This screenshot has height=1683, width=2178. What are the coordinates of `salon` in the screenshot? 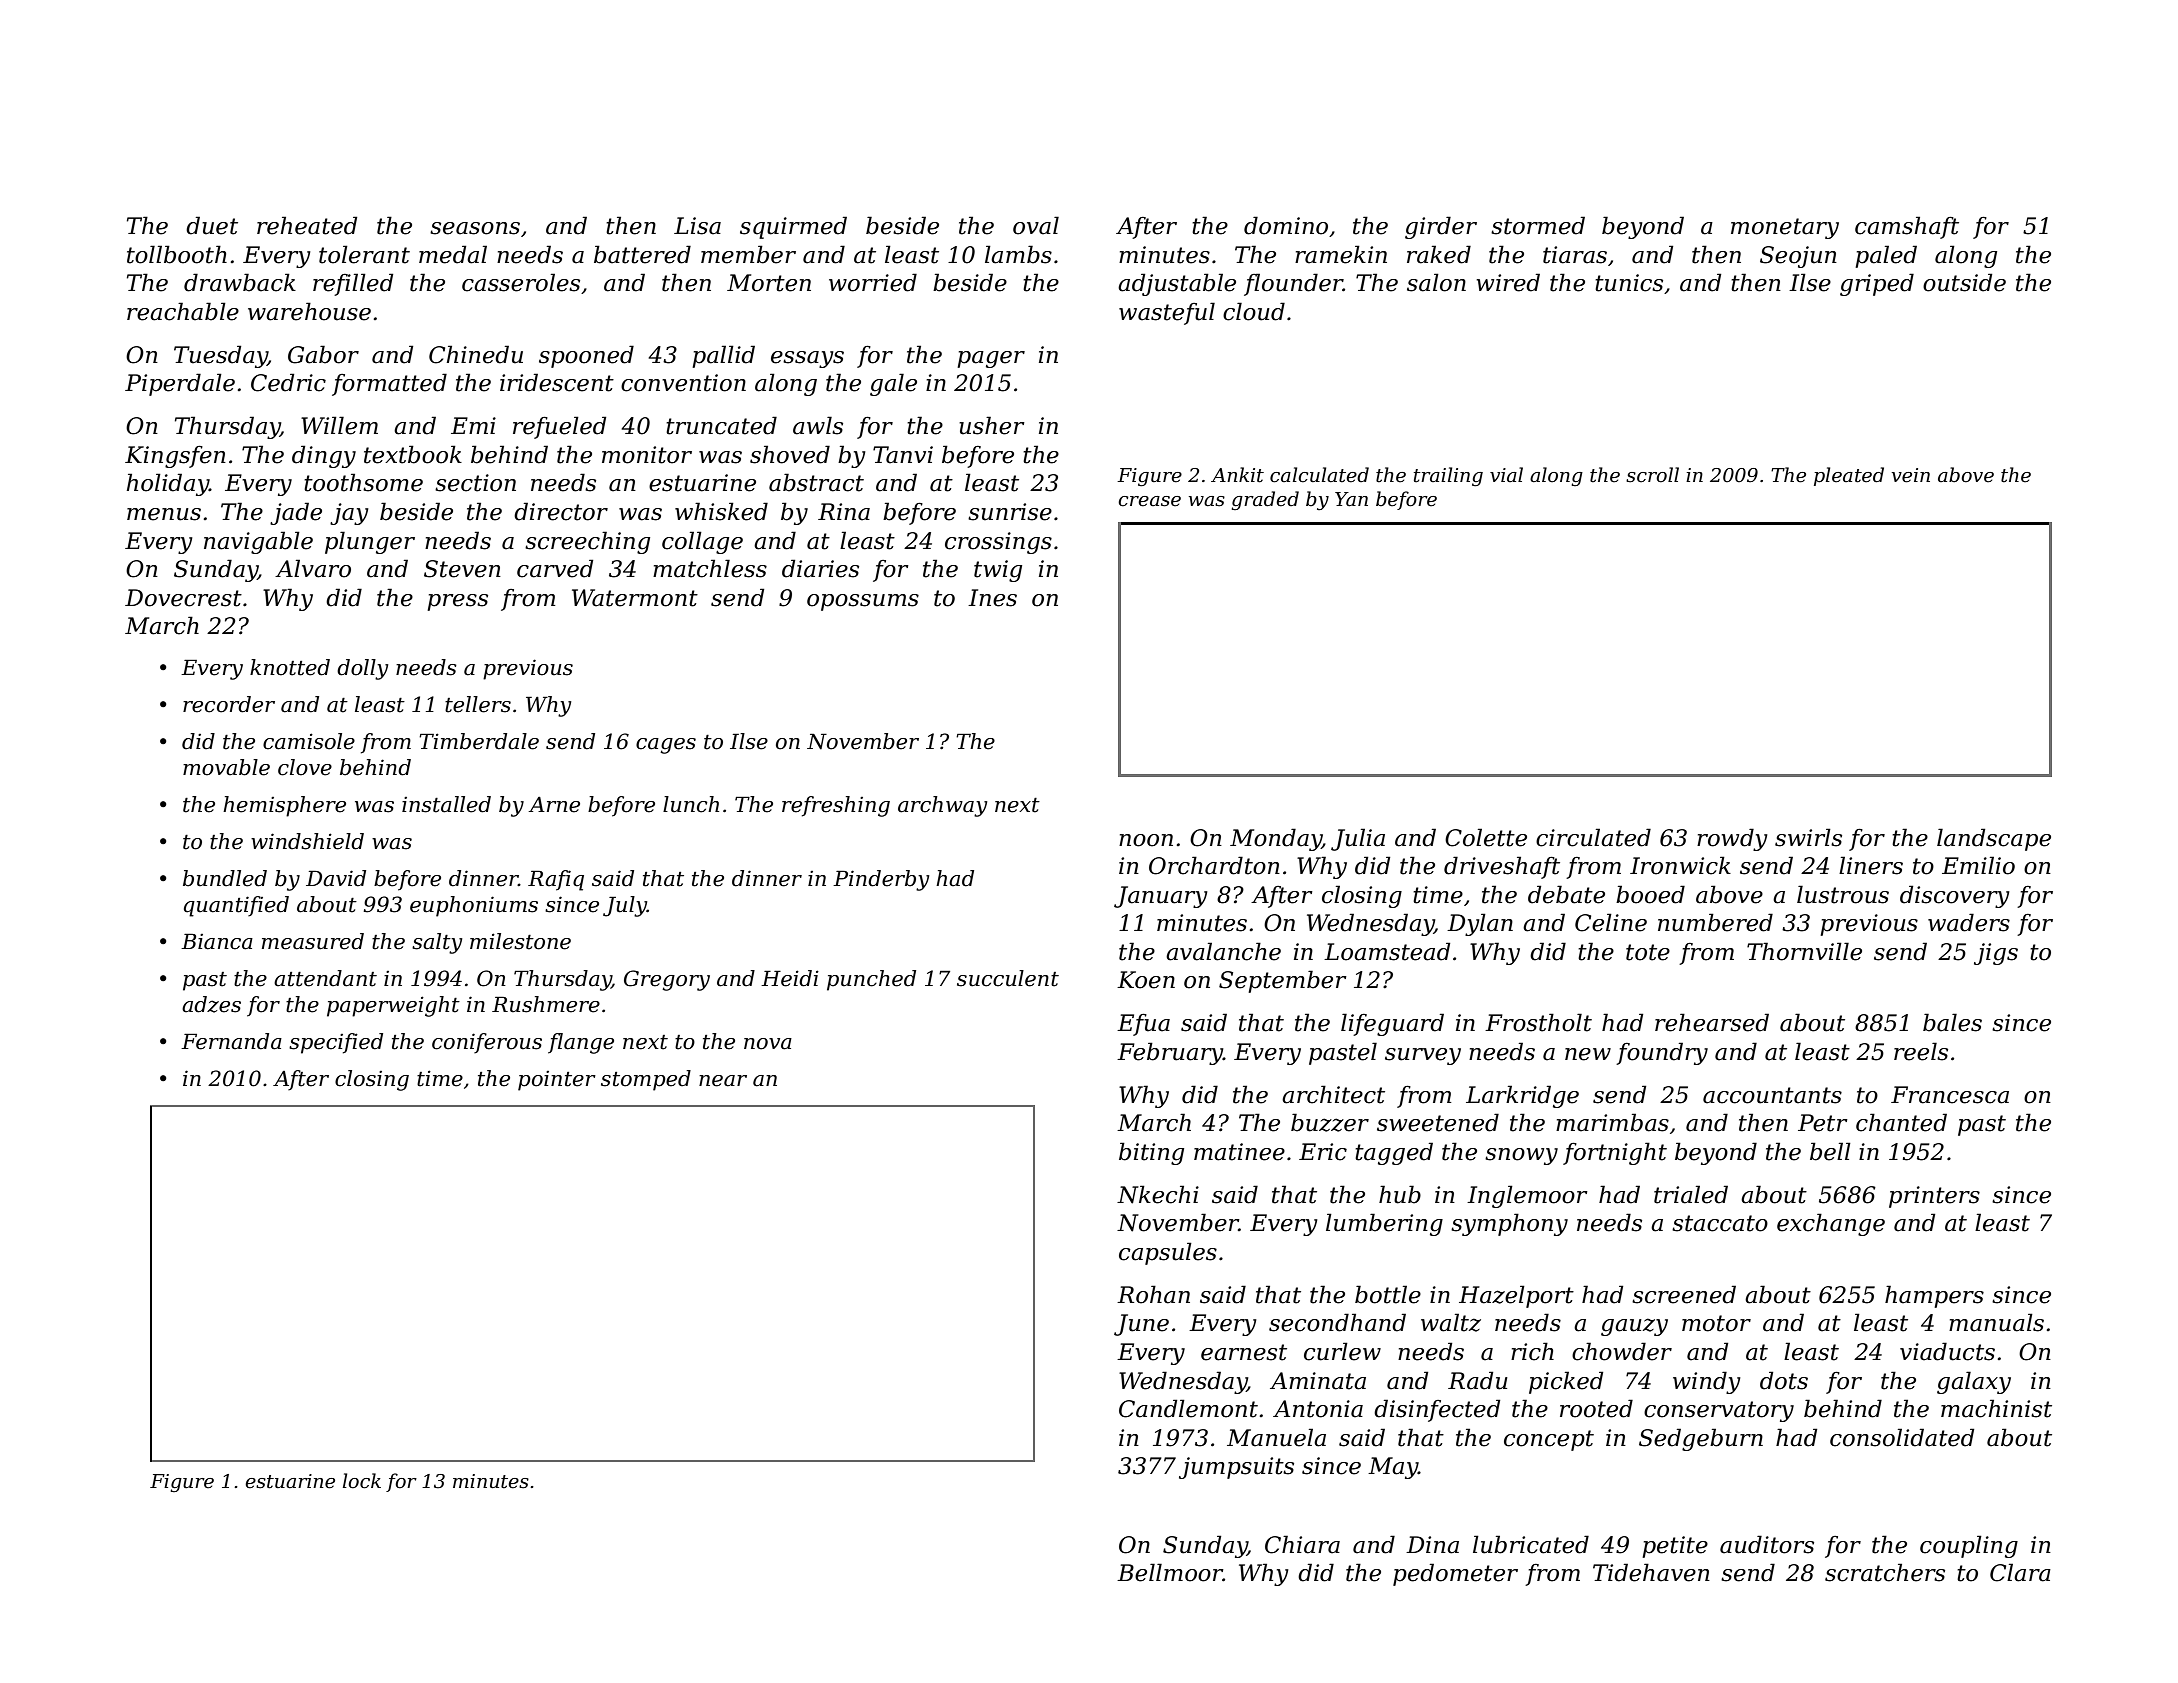 It's located at (1436, 282).
